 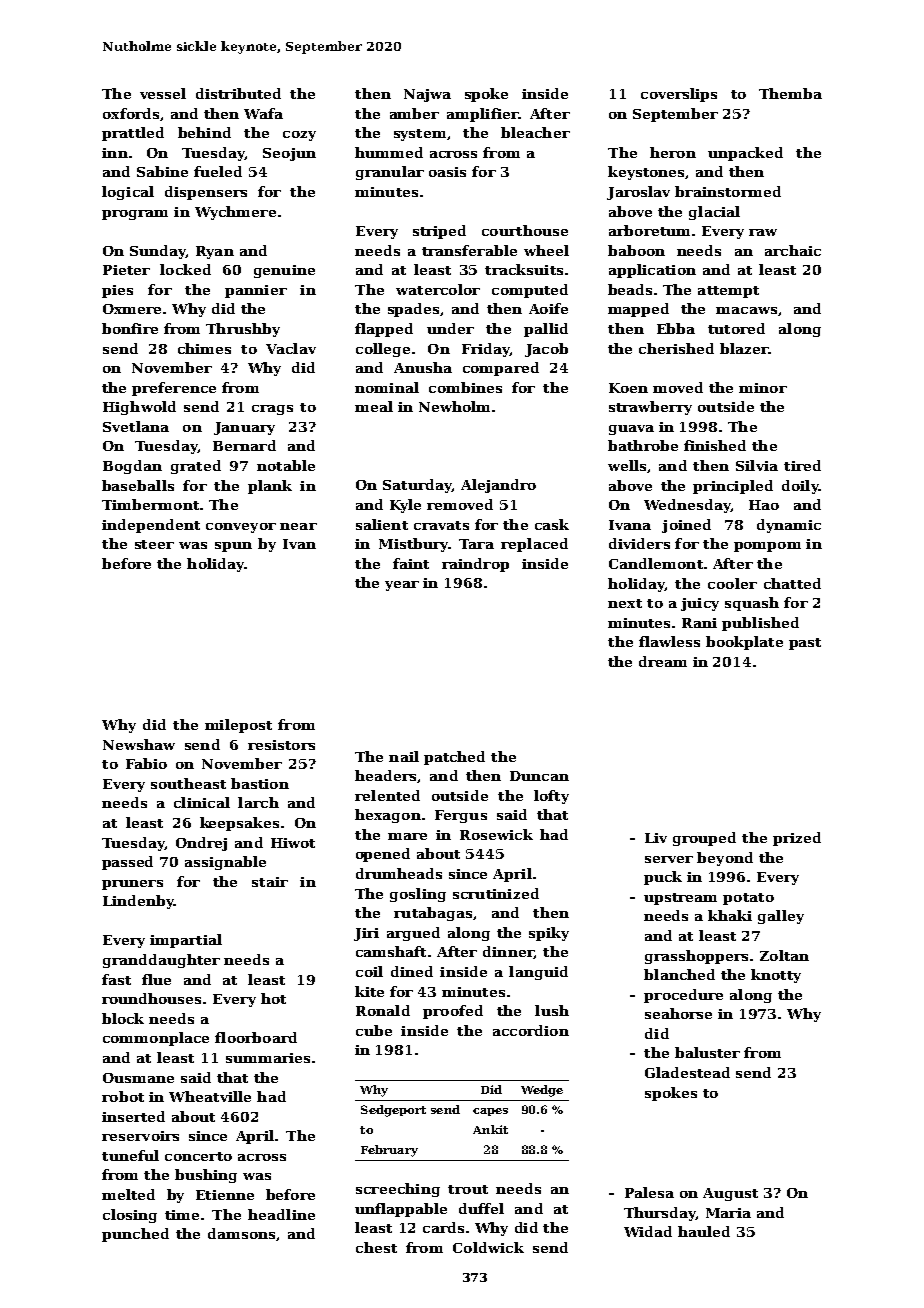 I want to click on damsons, so click(x=241, y=1233).
